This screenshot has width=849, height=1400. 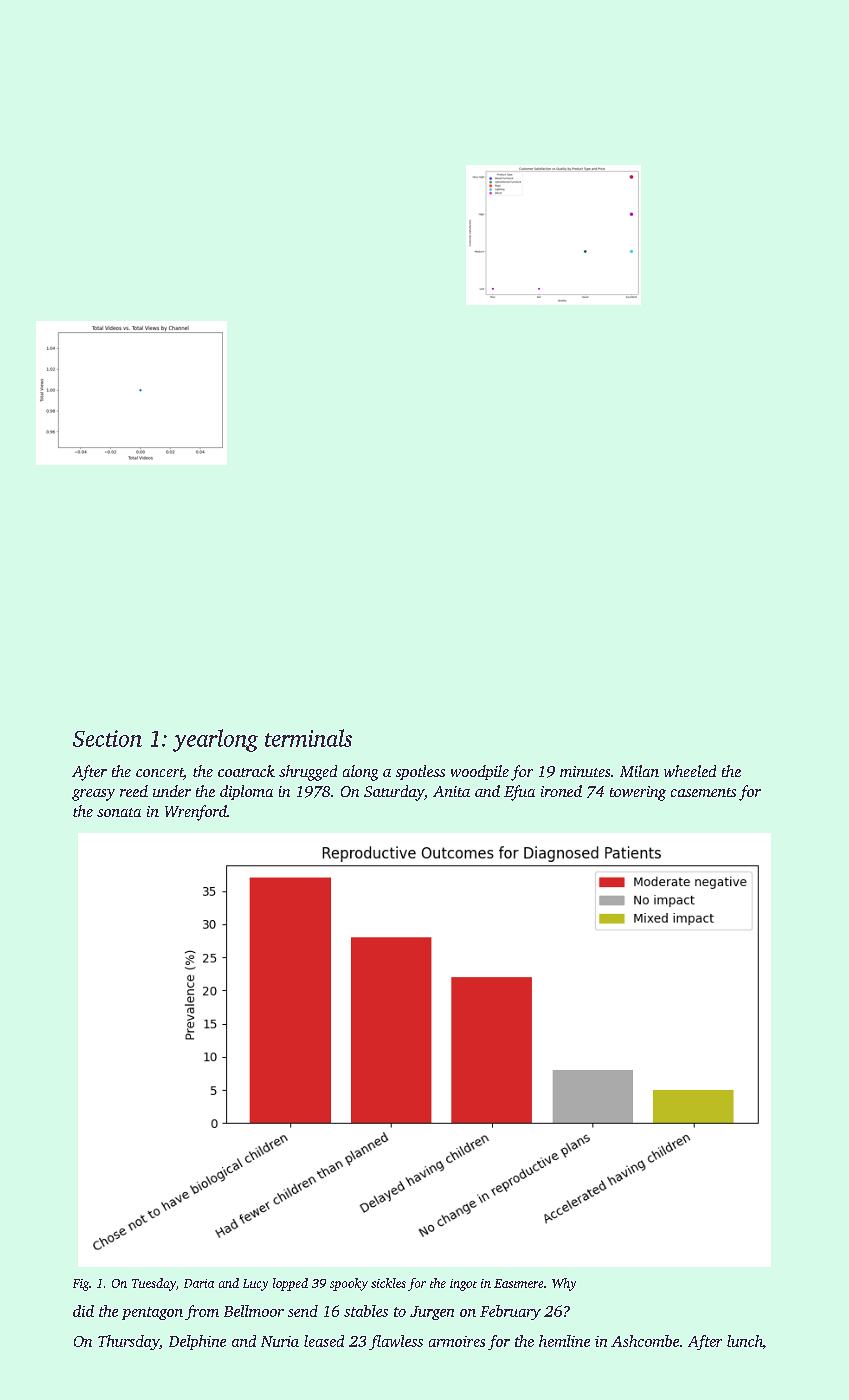 What do you see at coordinates (388, 1283) in the screenshot?
I see `sickles` at bounding box center [388, 1283].
